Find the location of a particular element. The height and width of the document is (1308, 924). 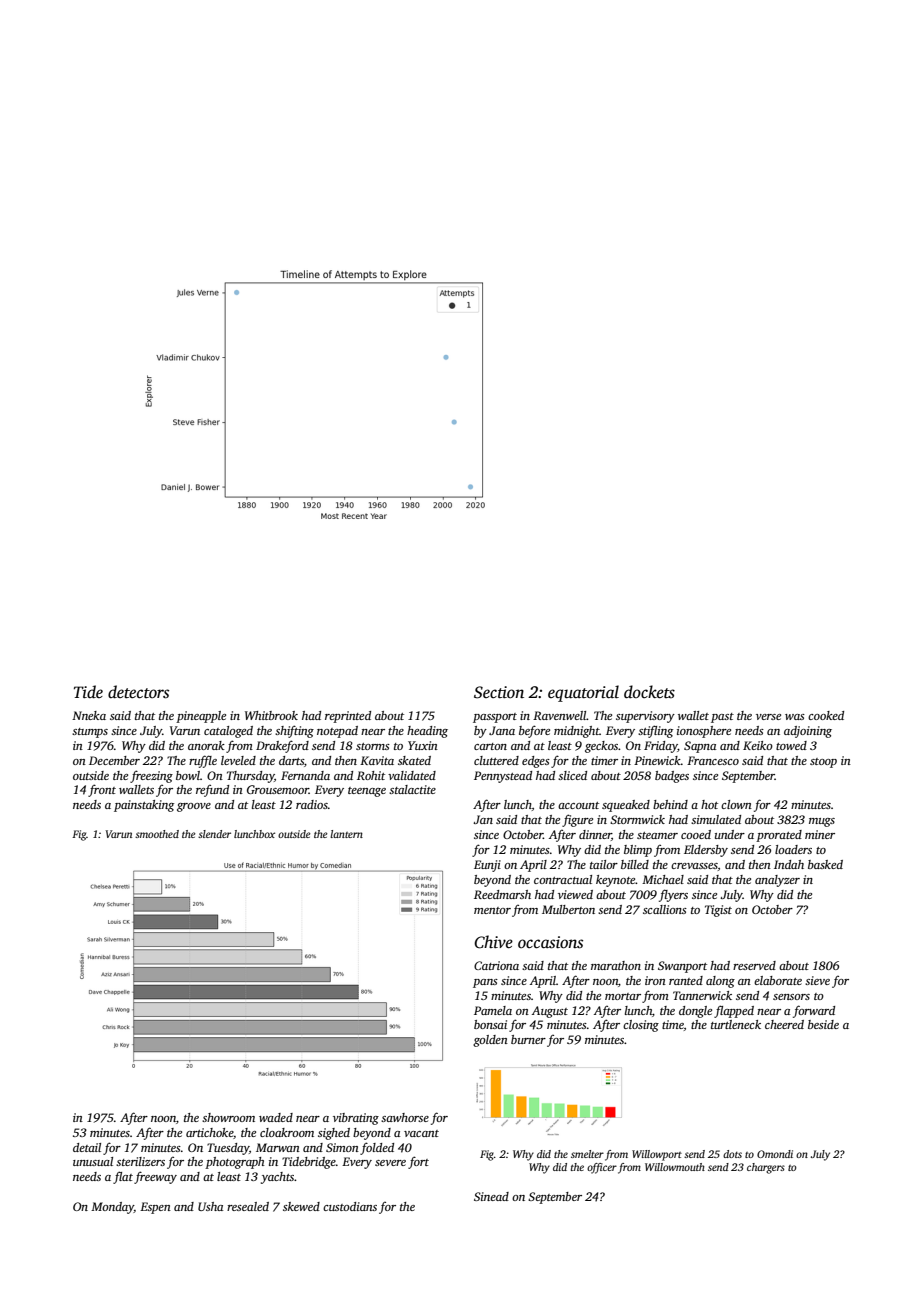

Pamela is located at coordinates (493, 1010).
